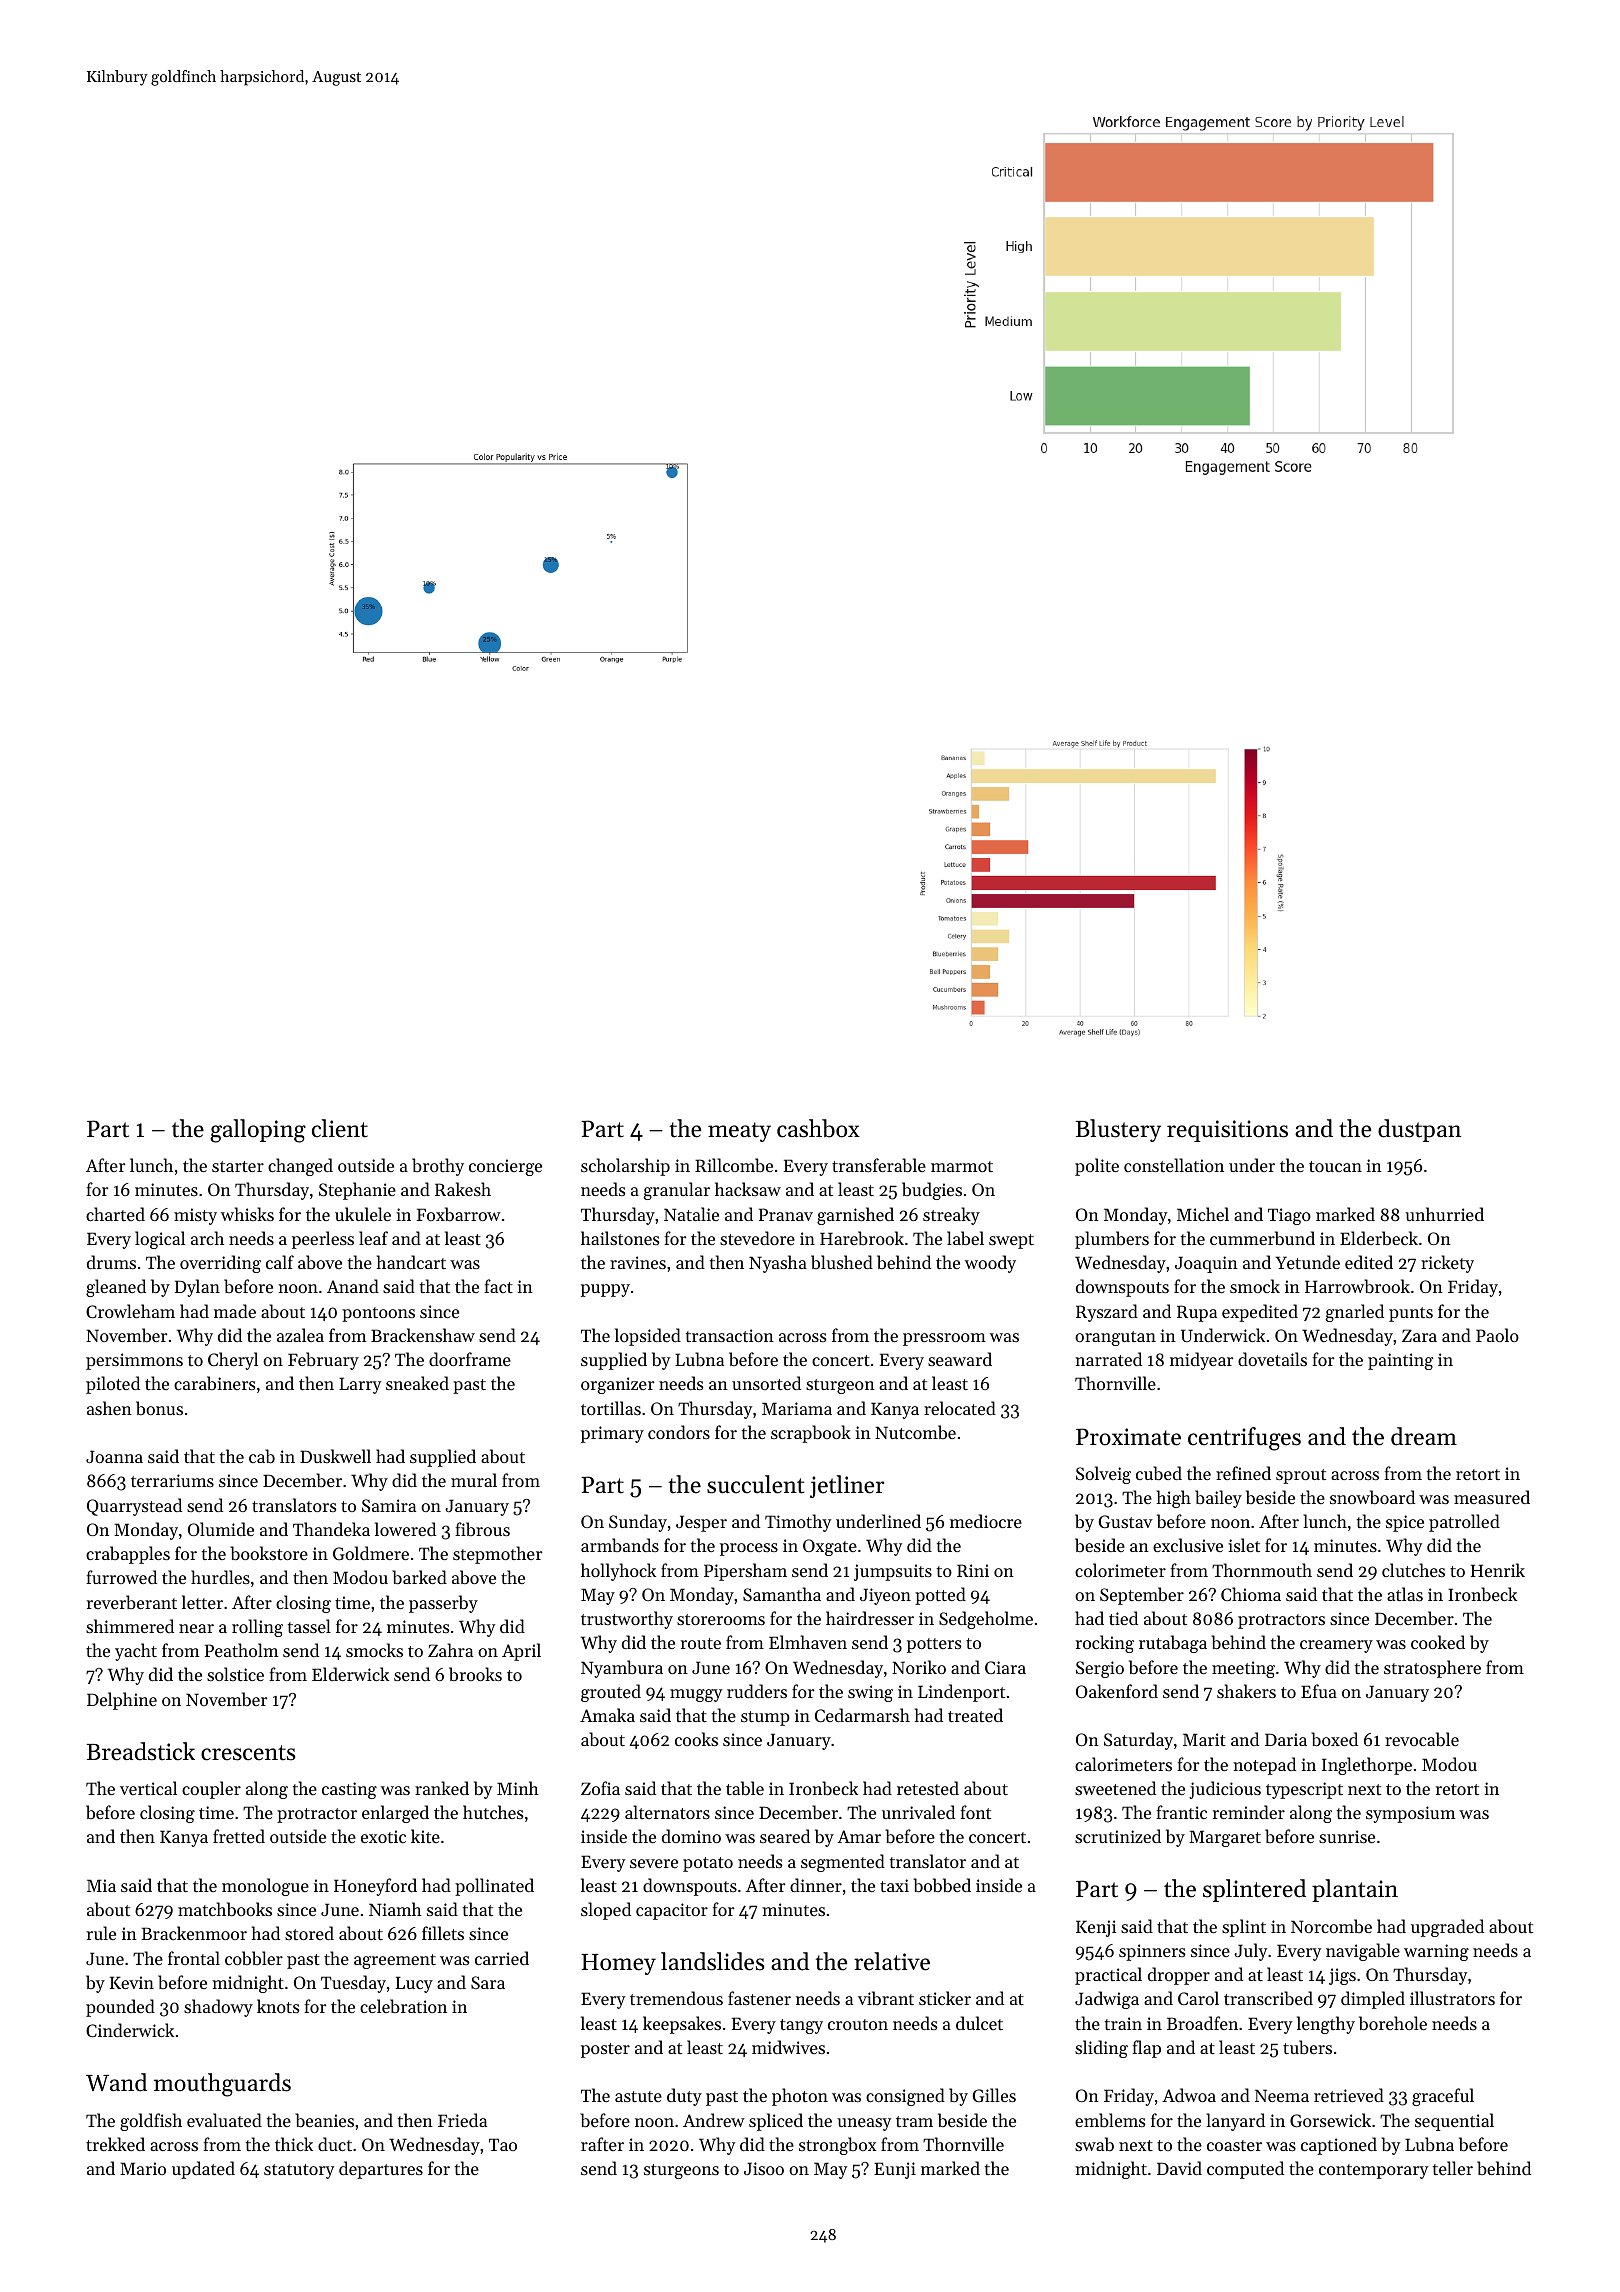 The width and height of the page is (1620, 2292). I want to click on galloping, so click(258, 1131).
